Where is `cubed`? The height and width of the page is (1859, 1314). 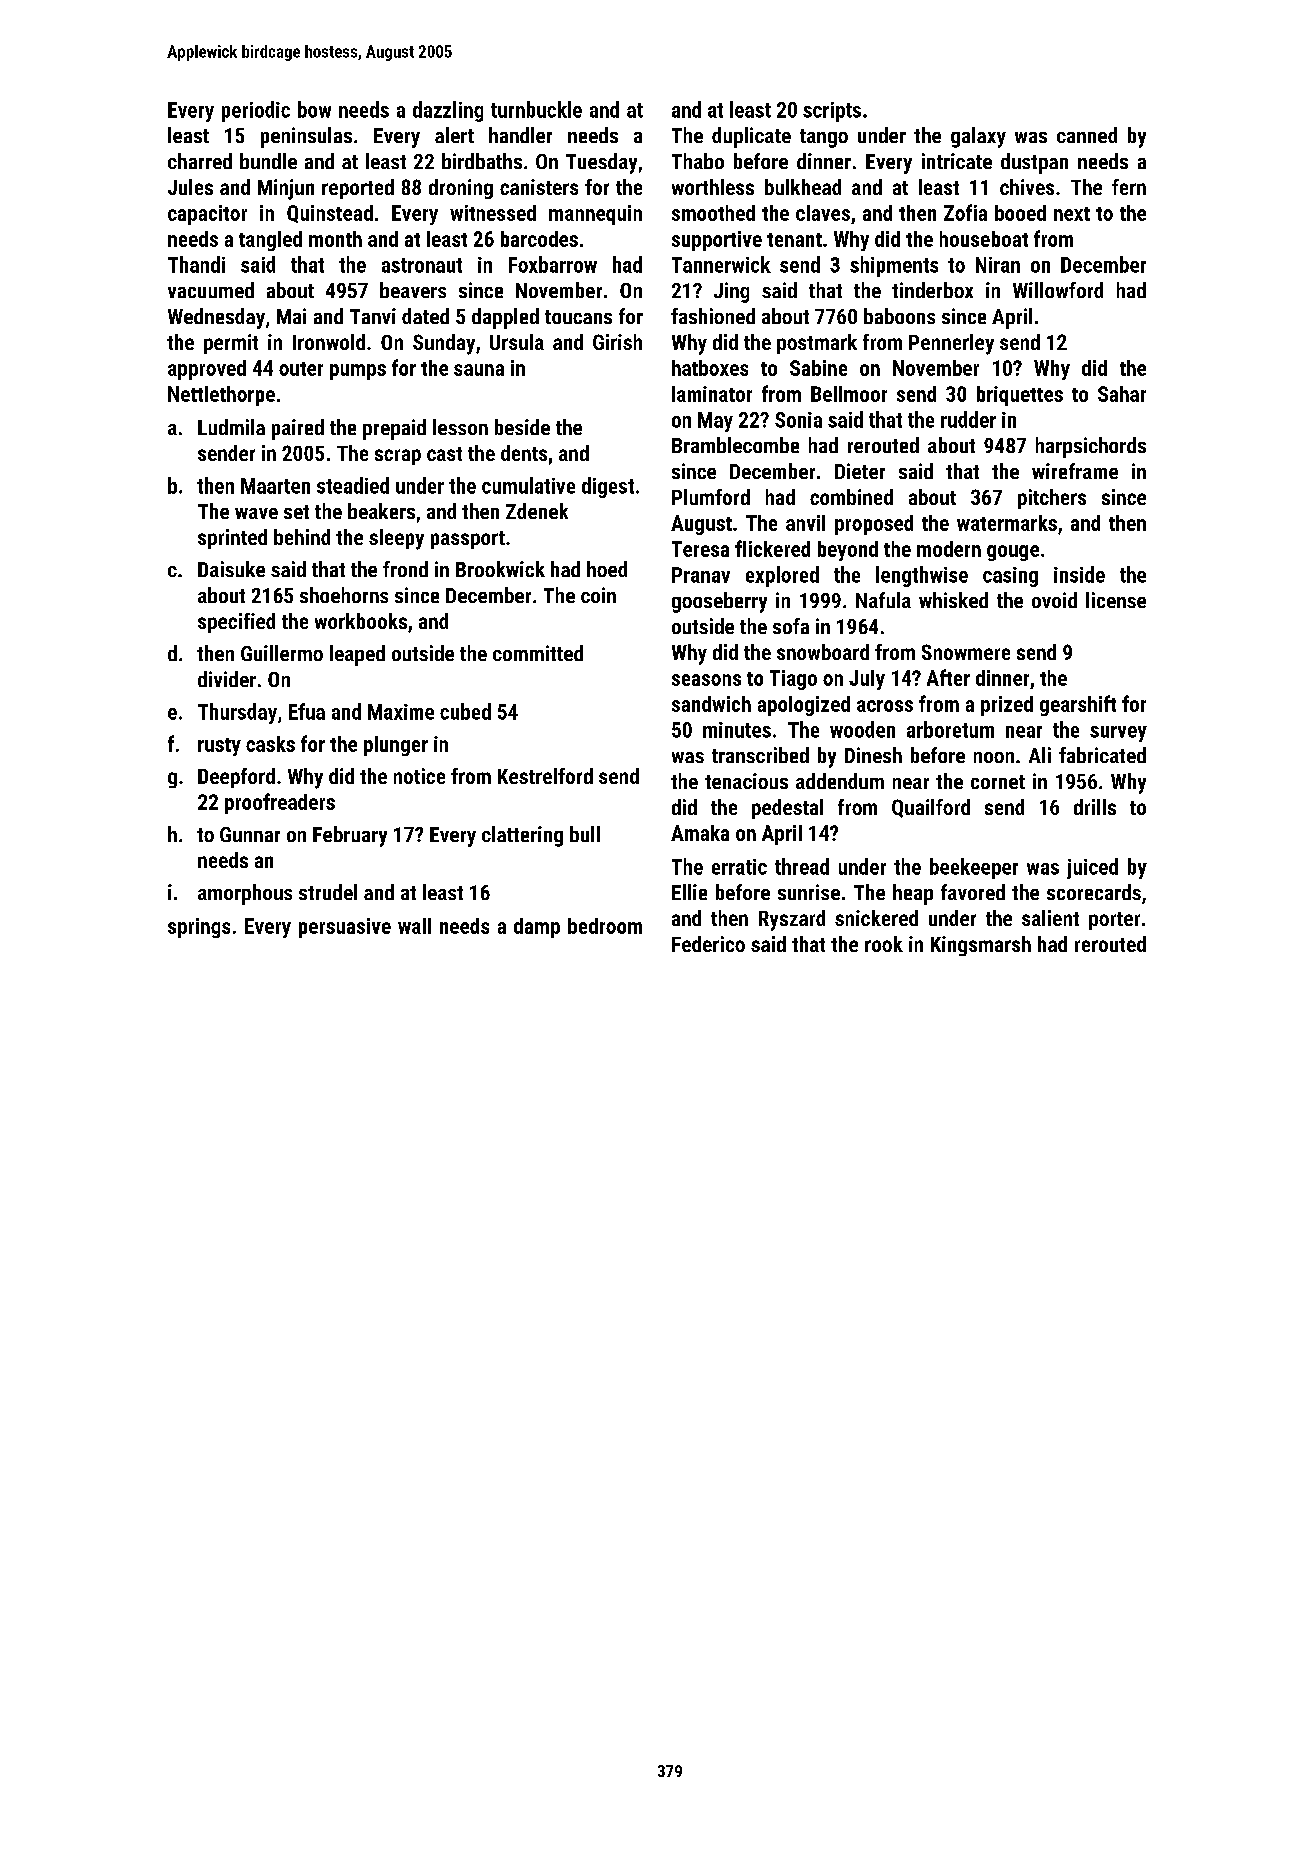
cubed is located at coordinates (465, 711).
